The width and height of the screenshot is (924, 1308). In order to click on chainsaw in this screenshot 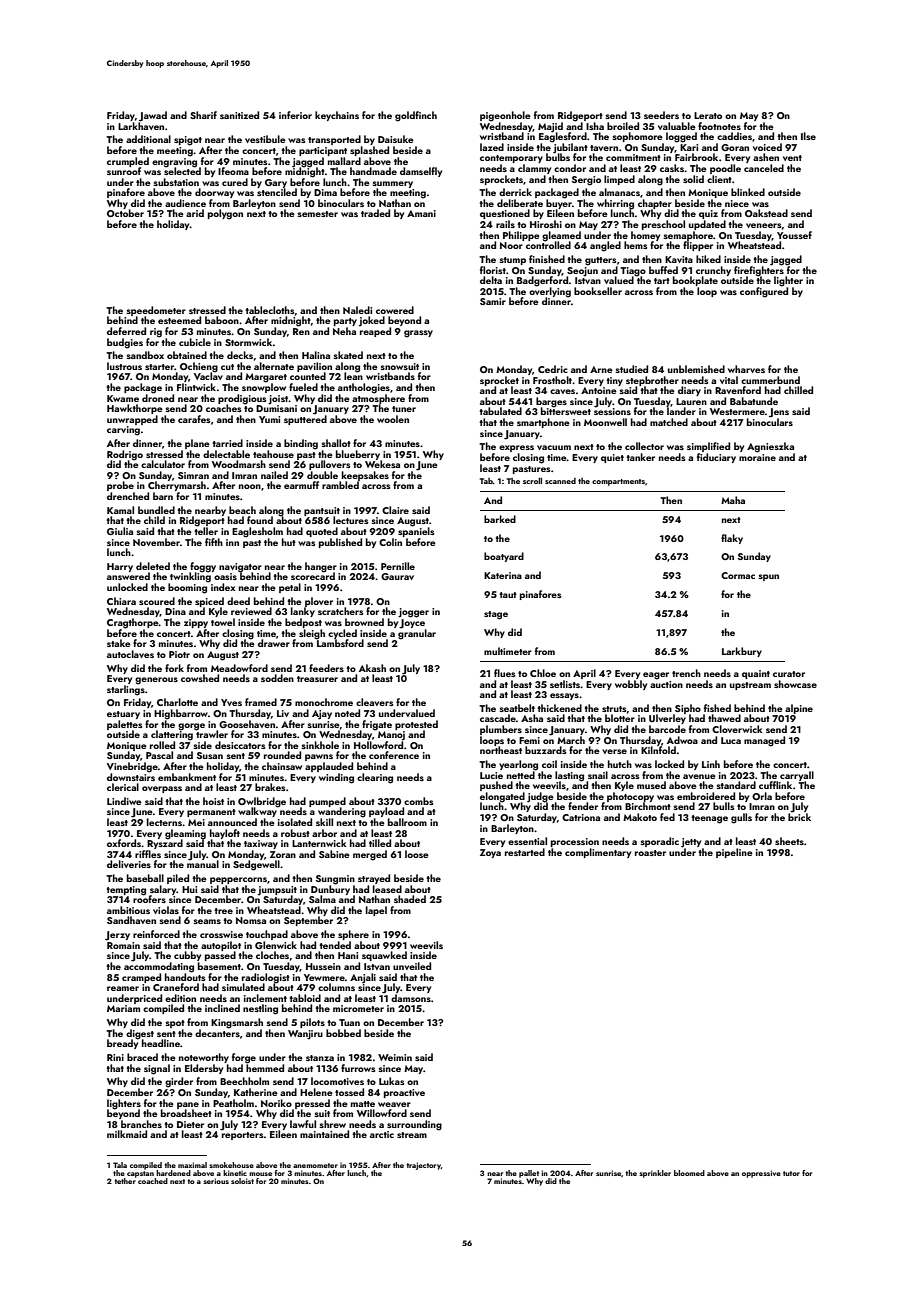, I will do `click(282, 766)`.
